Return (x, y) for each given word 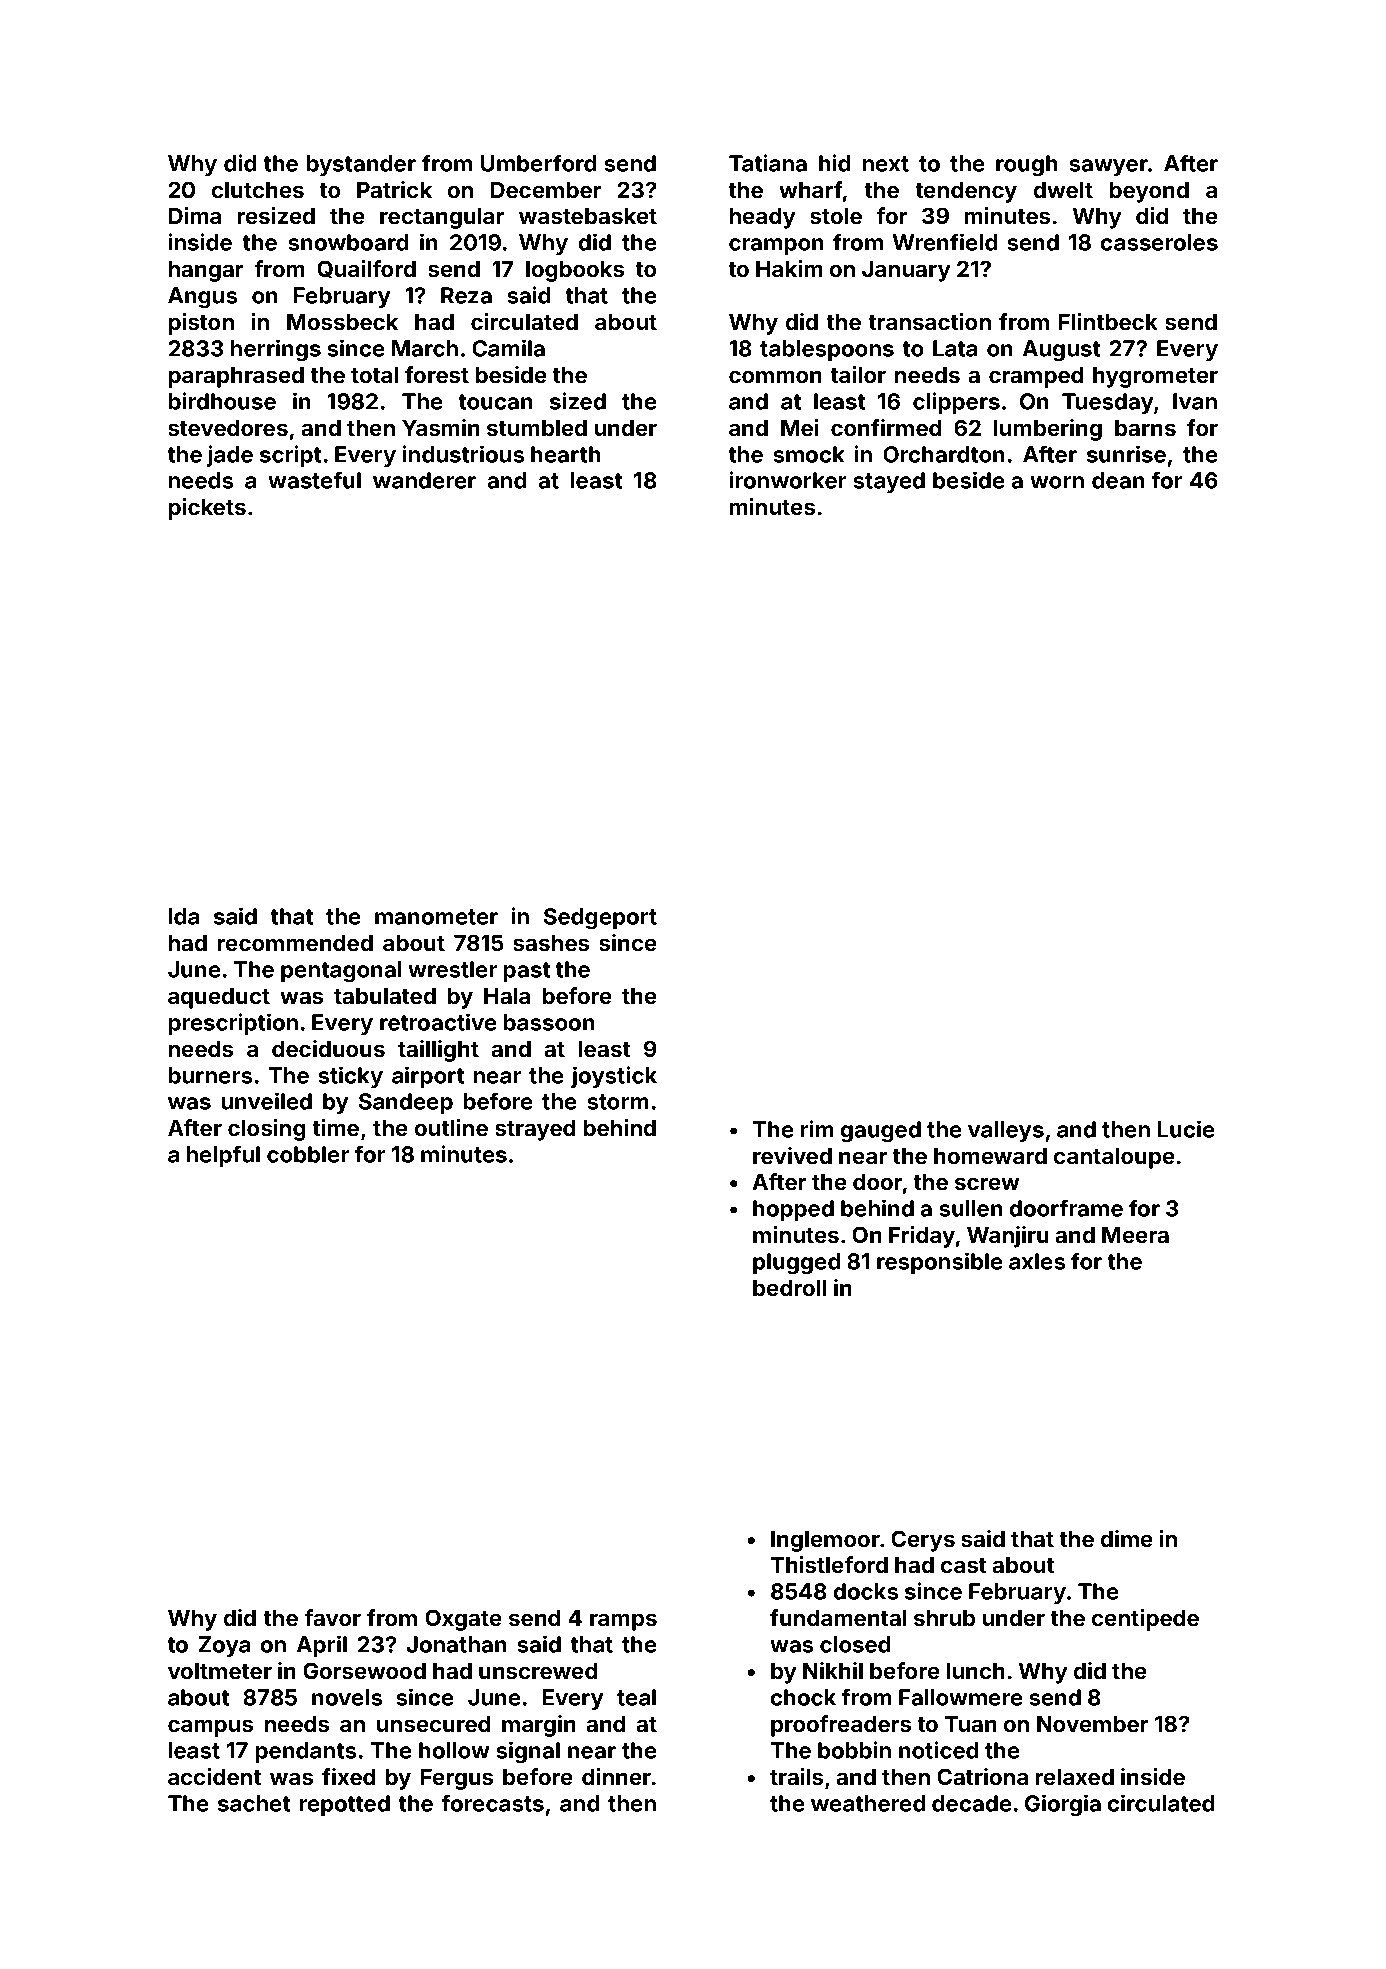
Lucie (1186, 1129)
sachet (254, 1803)
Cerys (923, 1541)
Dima (195, 215)
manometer (436, 917)
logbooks (575, 271)
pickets (207, 509)
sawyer (1108, 167)
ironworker (788, 480)
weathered (868, 1803)
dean (1118, 480)
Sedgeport (600, 919)
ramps (623, 1622)
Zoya (224, 1646)
